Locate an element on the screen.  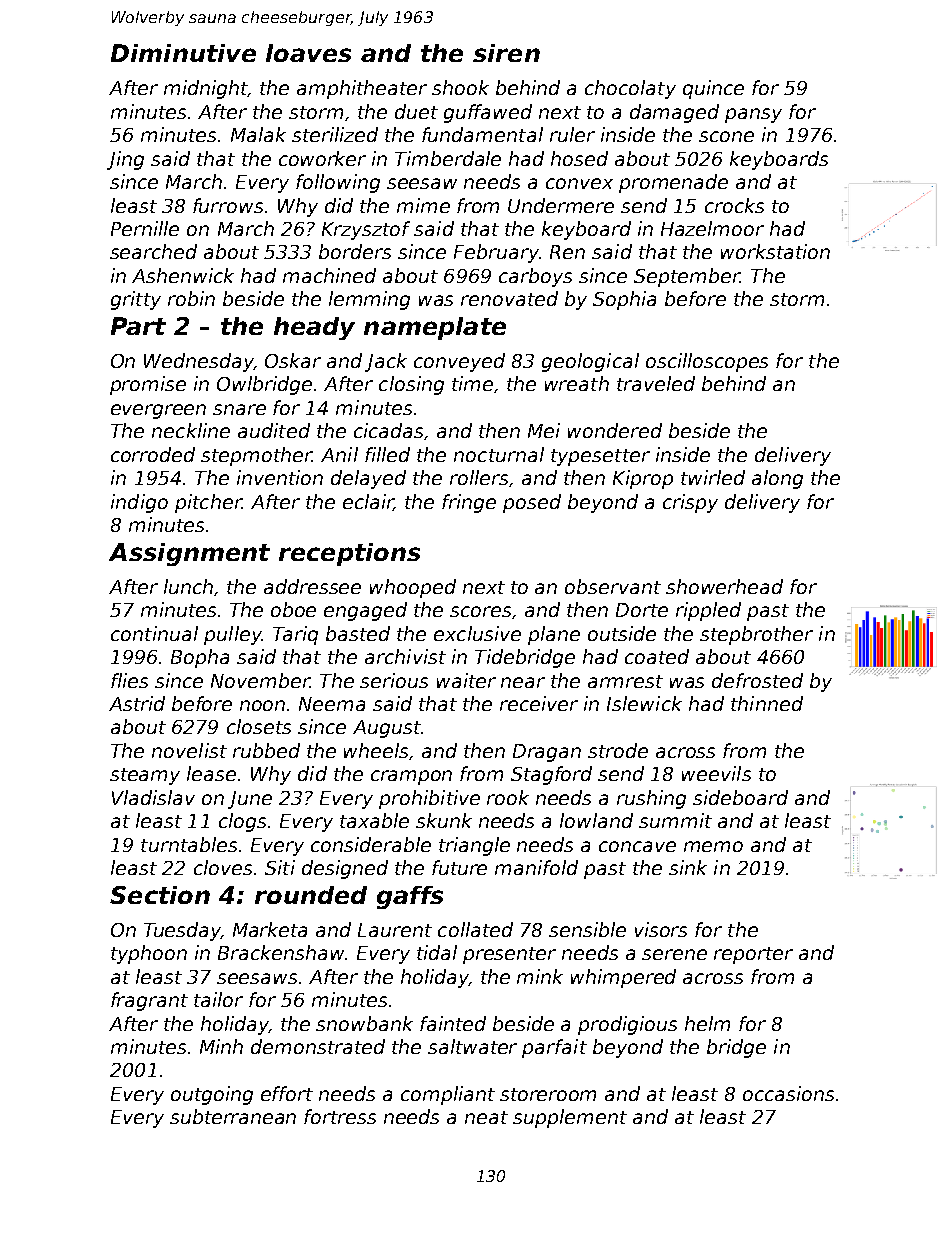
renovated is located at coordinates (509, 298).
